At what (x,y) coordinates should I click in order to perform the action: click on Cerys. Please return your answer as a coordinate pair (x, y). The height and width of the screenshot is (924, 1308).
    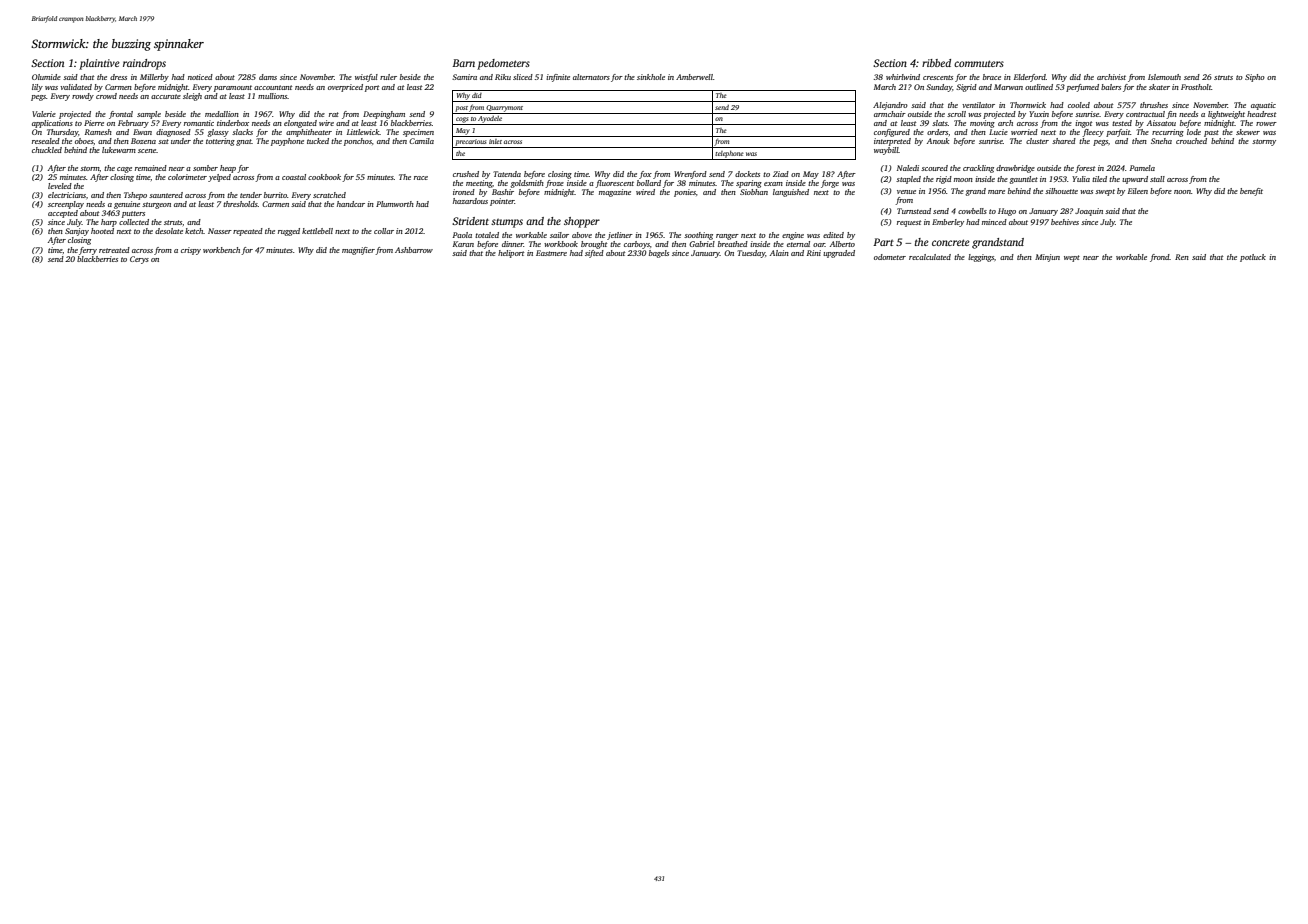
    Looking at the image, I should click on (139, 260).
